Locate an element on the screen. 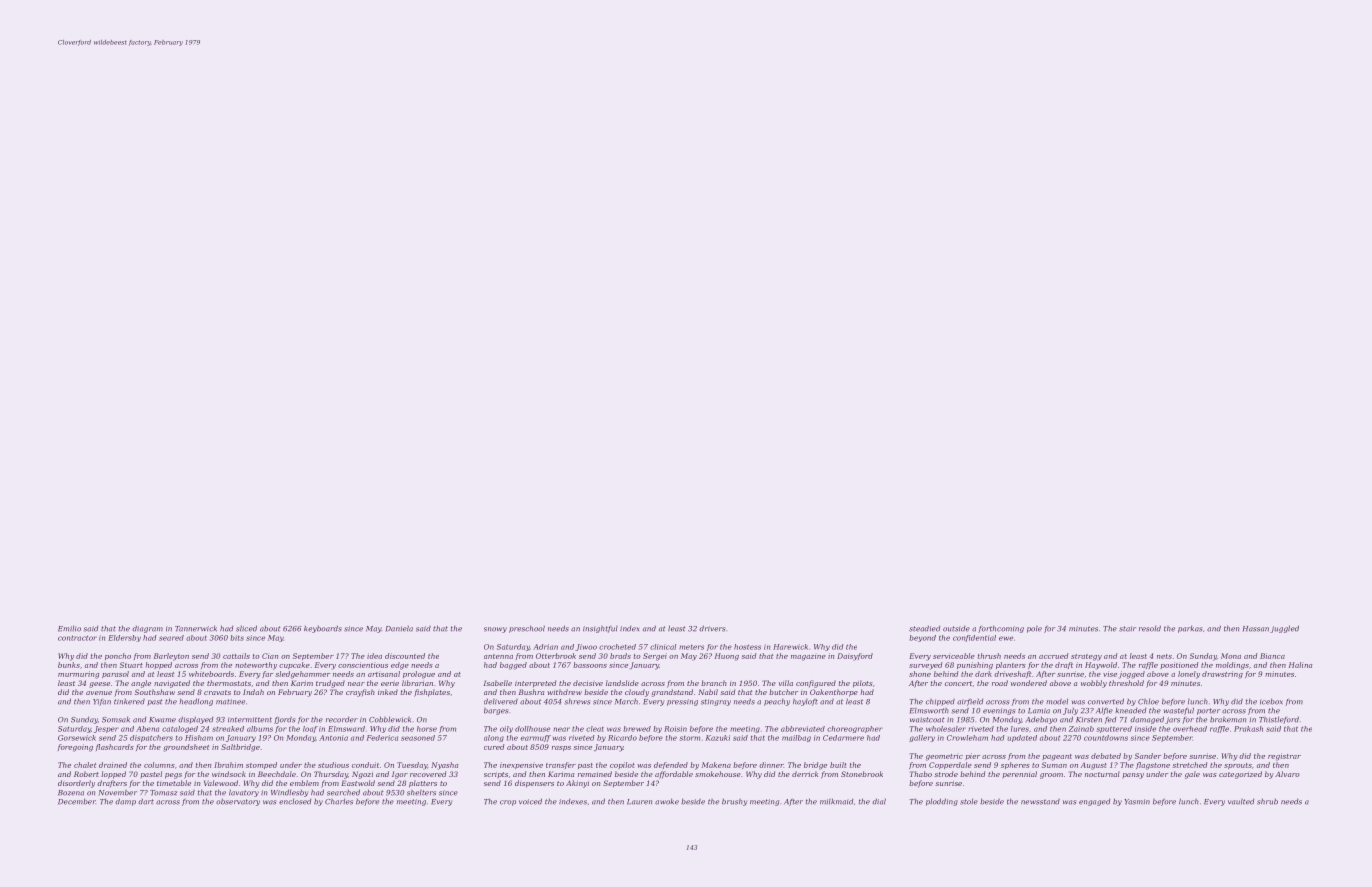  foregoing is located at coordinates (75, 748).
